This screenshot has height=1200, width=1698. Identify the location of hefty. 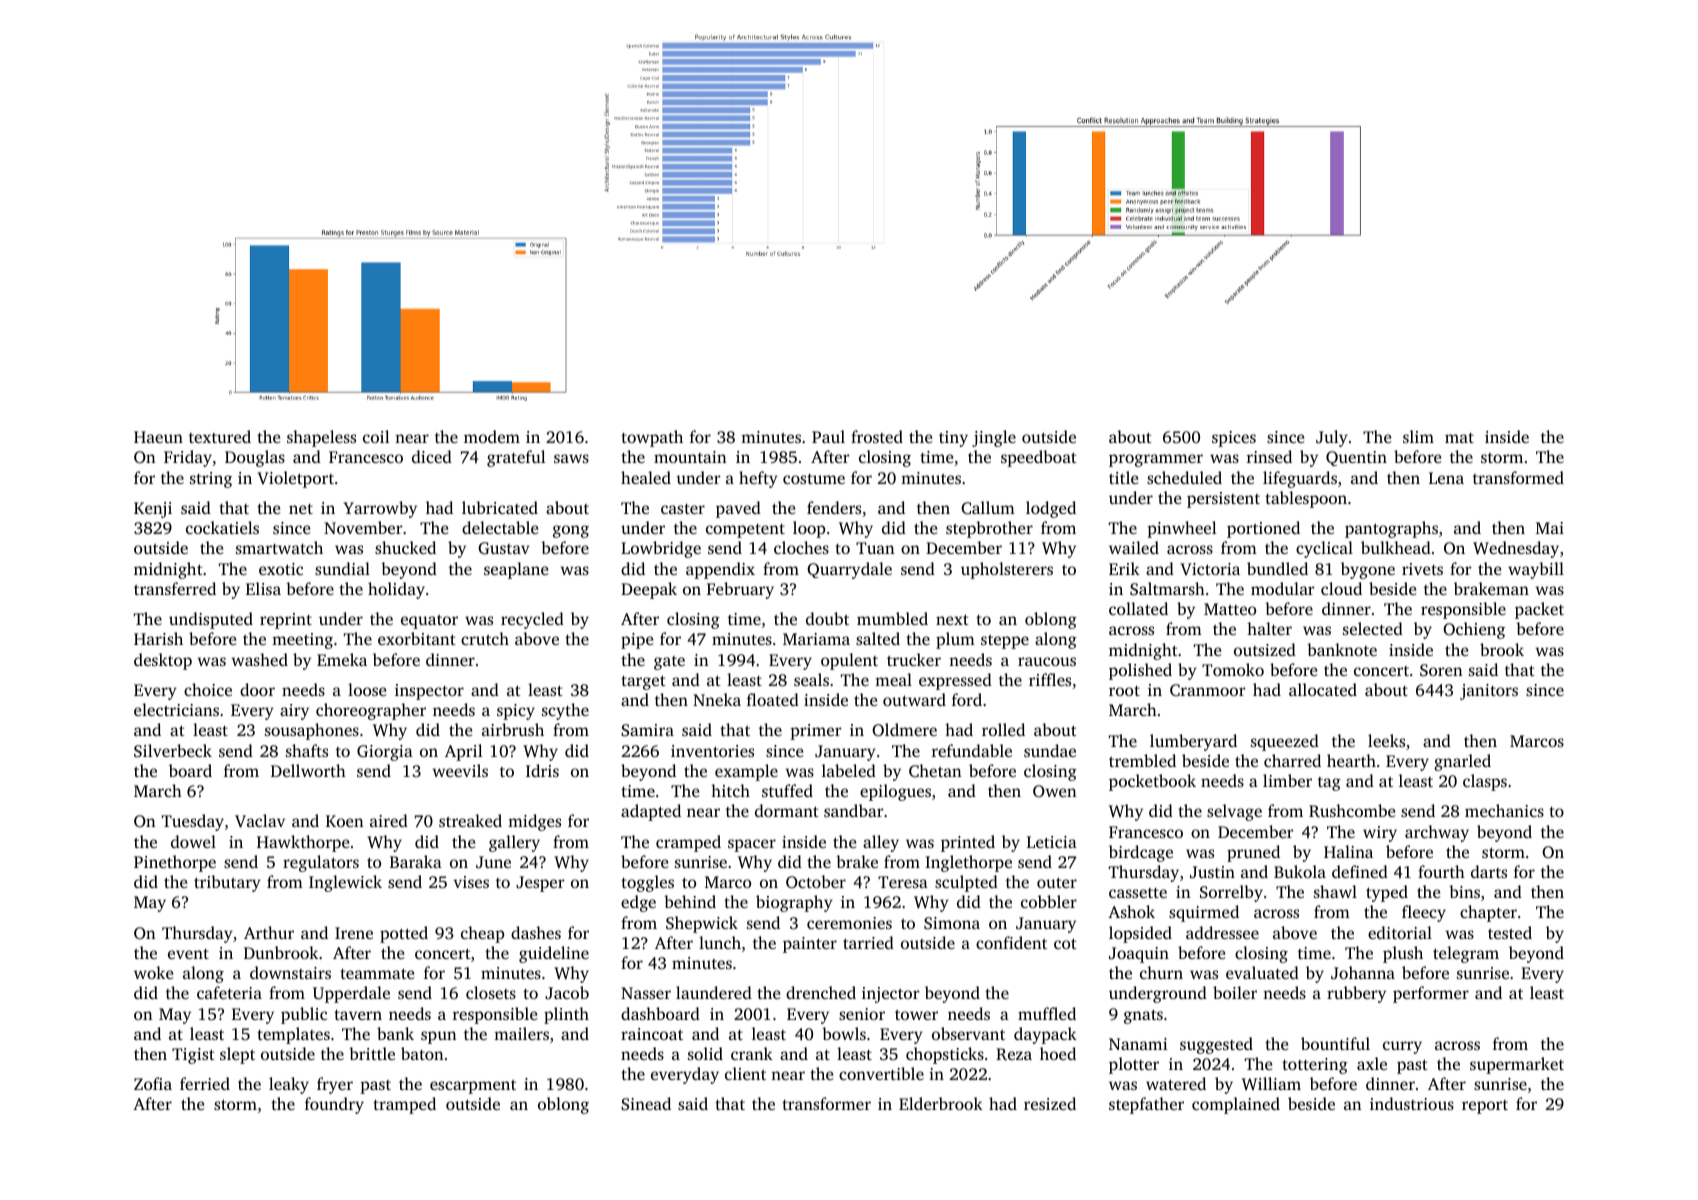
(758, 479).
